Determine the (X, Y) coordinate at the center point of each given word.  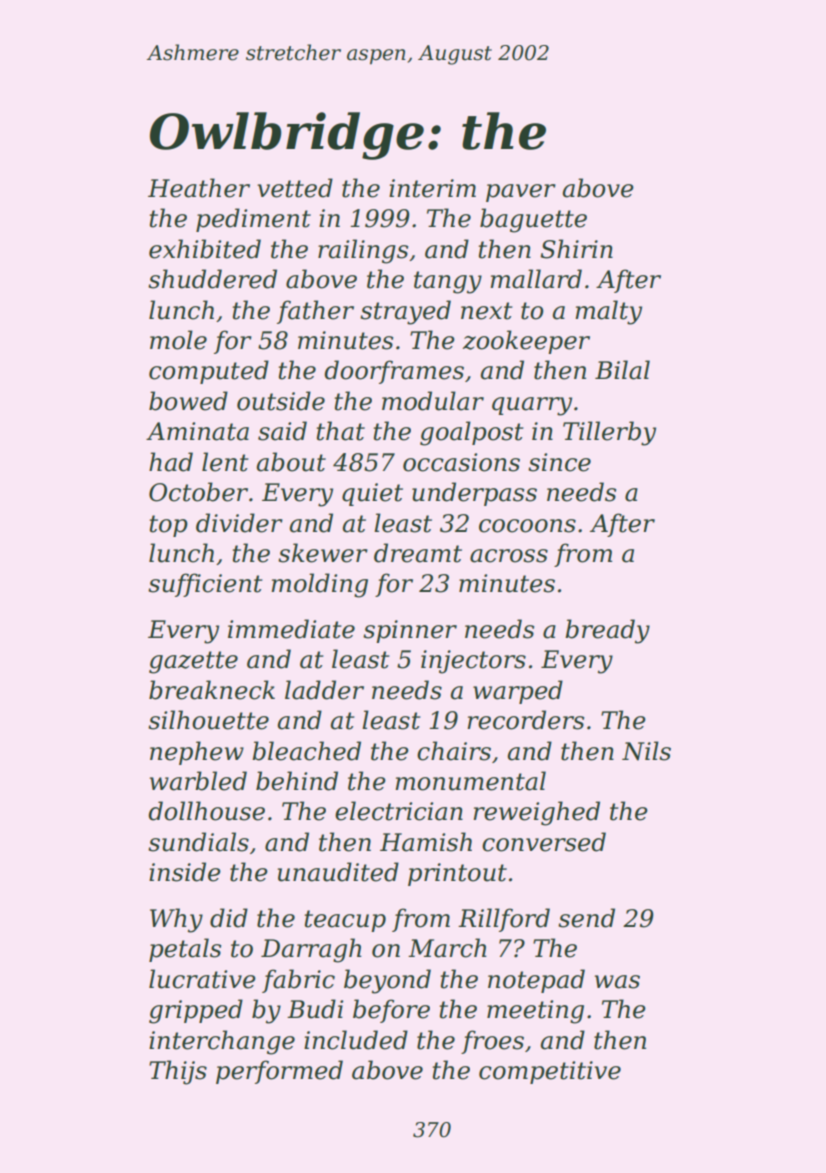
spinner (410, 631)
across (509, 556)
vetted (295, 188)
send (586, 918)
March (447, 948)
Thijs (178, 1072)
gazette (193, 662)
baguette (533, 220)
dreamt (418, 553)
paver (521, 193)
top (169, 526)
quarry (532, 406)
